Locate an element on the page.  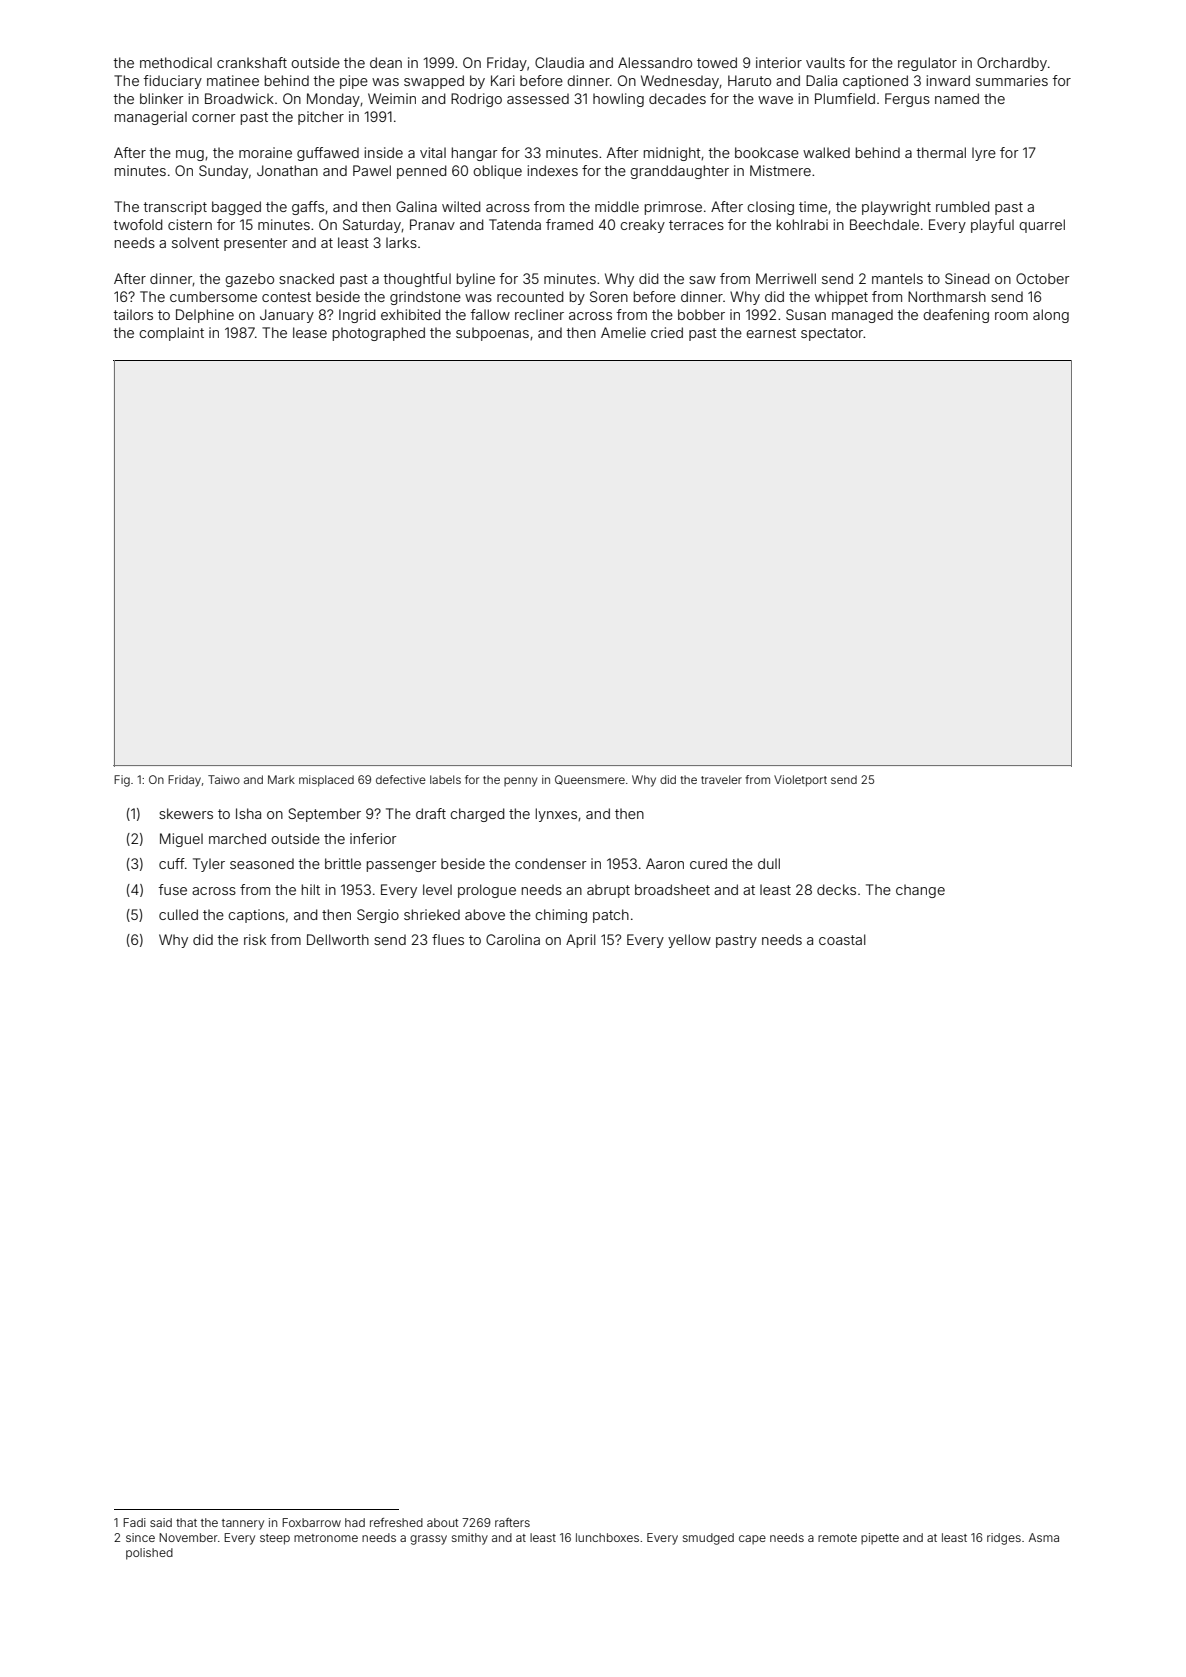
risk is located at coordinates (255, 939).
